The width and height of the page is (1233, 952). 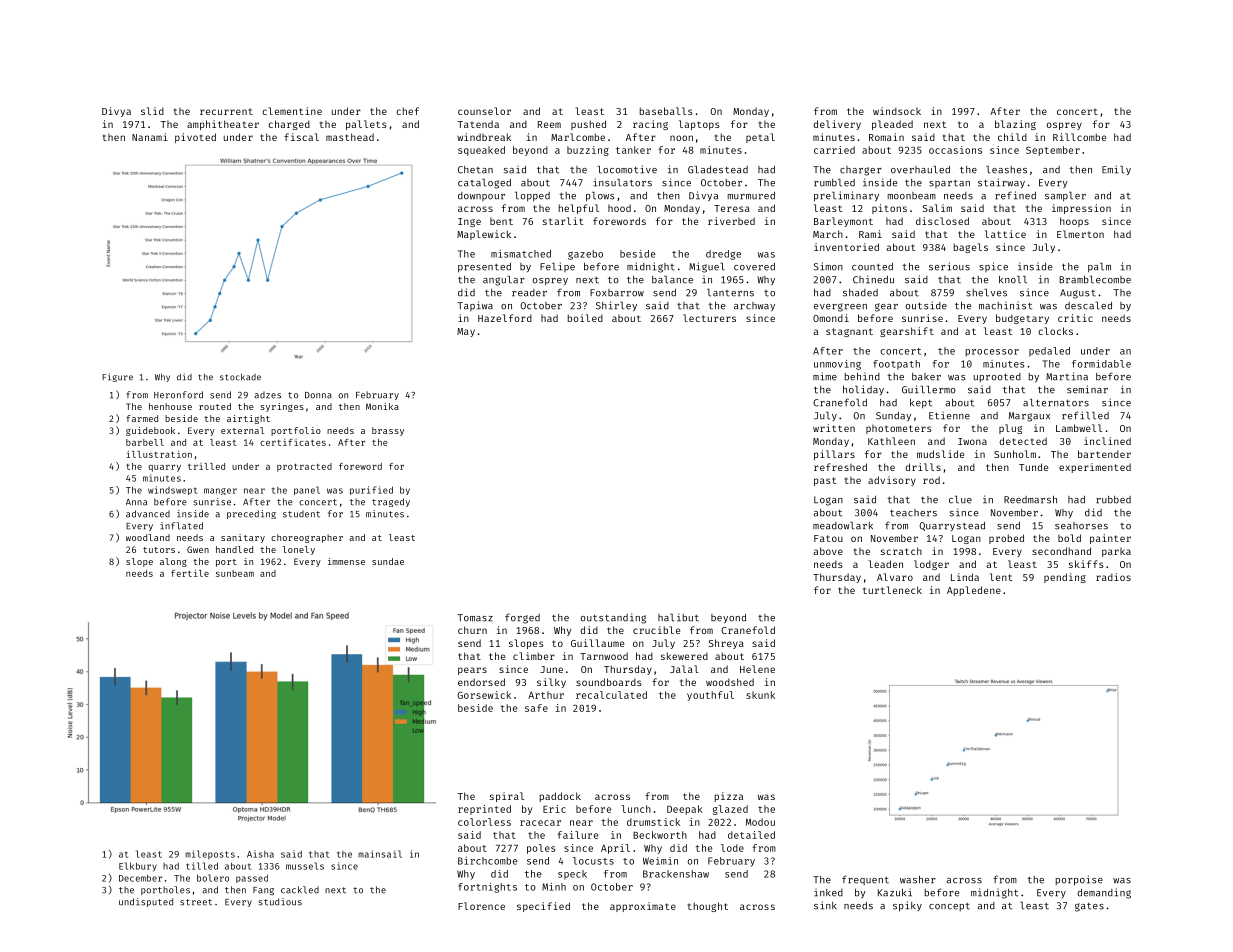 What do you see at coordinates (150, 137) in the page?
I see `Nanami` at bounding box center [150, 137].
